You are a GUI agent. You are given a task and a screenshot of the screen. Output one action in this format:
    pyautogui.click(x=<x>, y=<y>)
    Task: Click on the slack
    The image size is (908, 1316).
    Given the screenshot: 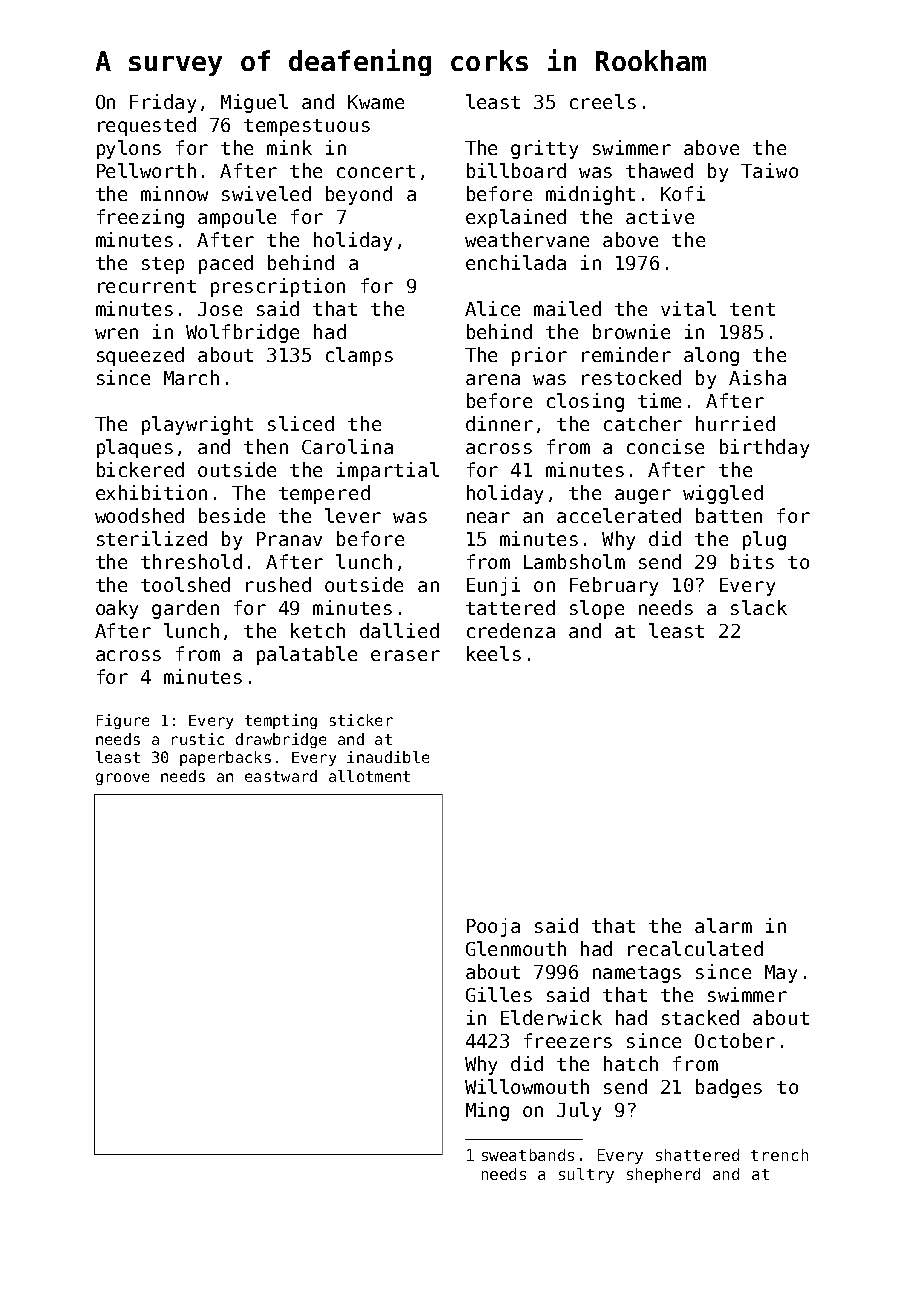 What is the action you would take?
    pyautogui.click(x=759, y=607)
